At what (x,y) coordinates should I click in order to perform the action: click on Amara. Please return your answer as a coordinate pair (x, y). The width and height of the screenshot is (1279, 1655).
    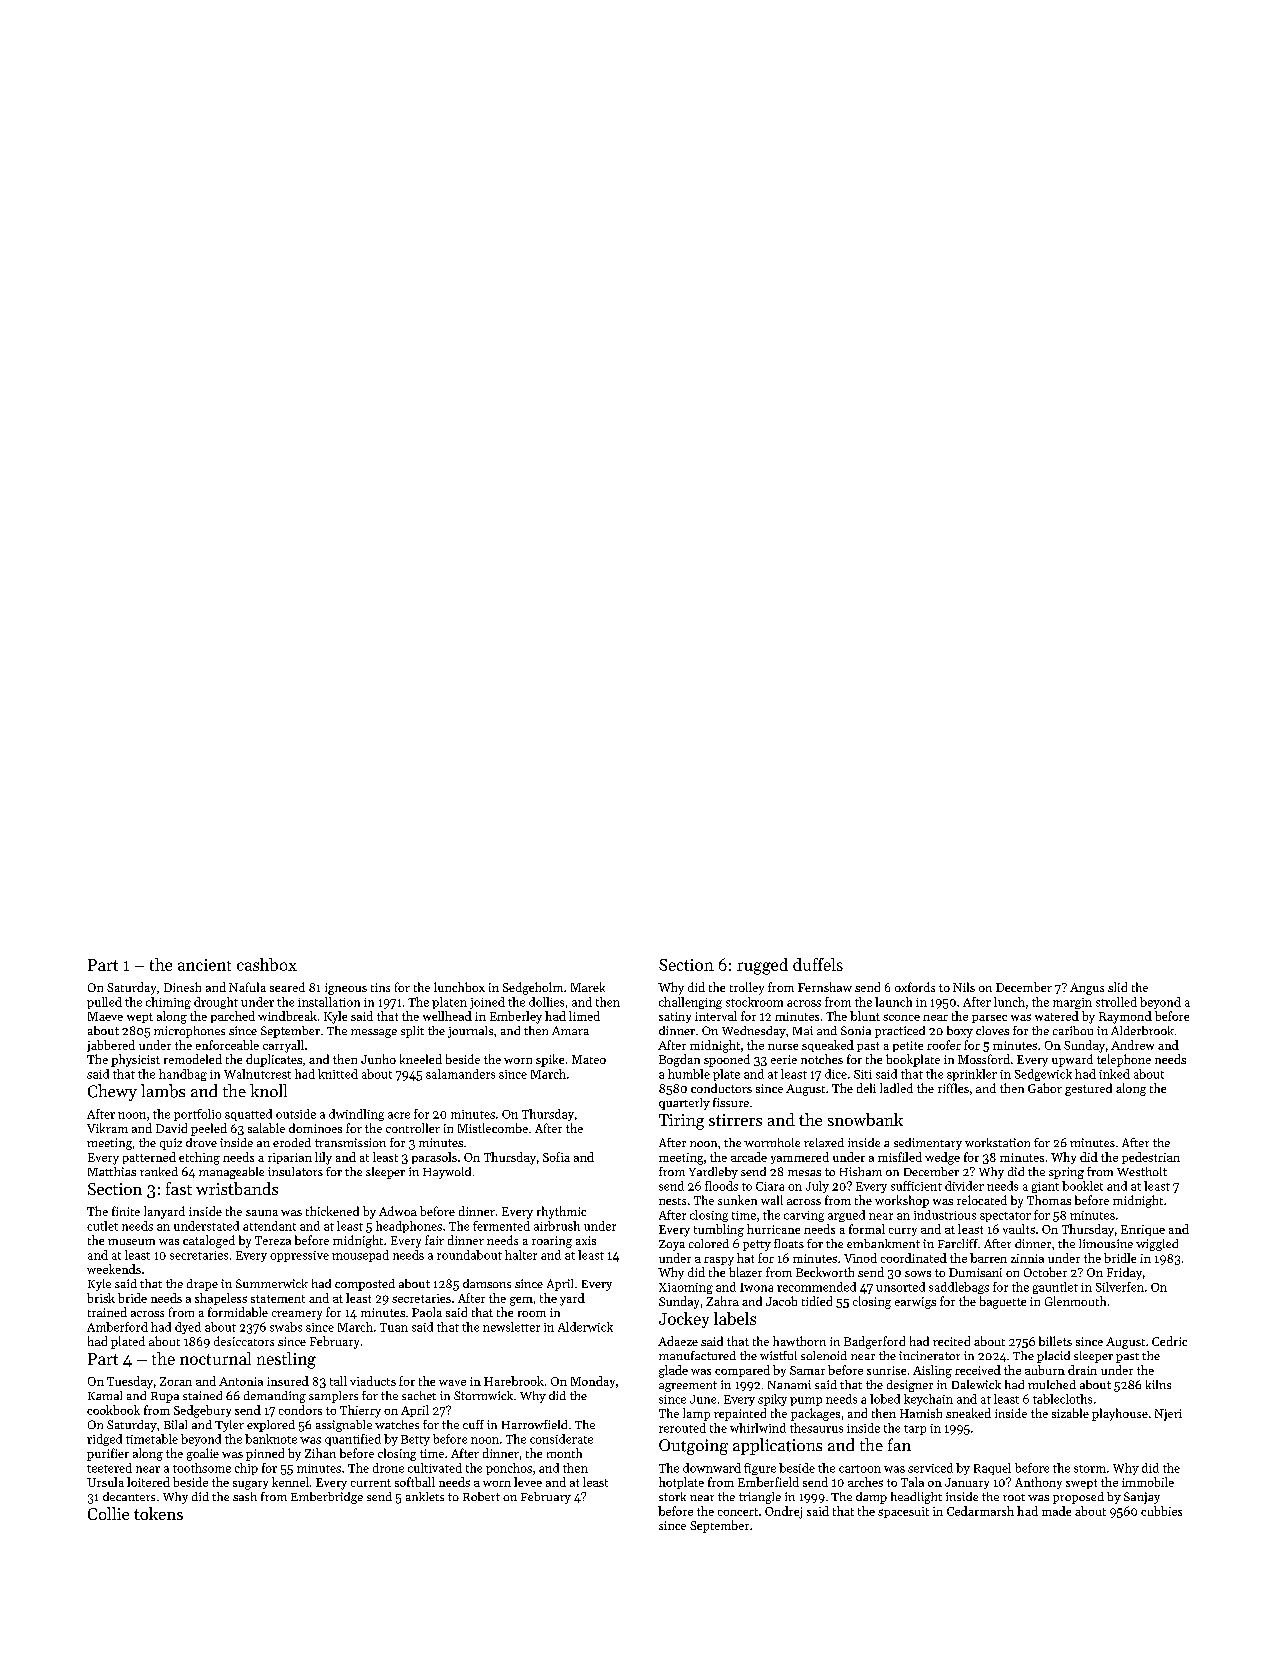
    Looking at the image, I should click on (570, 1030).
